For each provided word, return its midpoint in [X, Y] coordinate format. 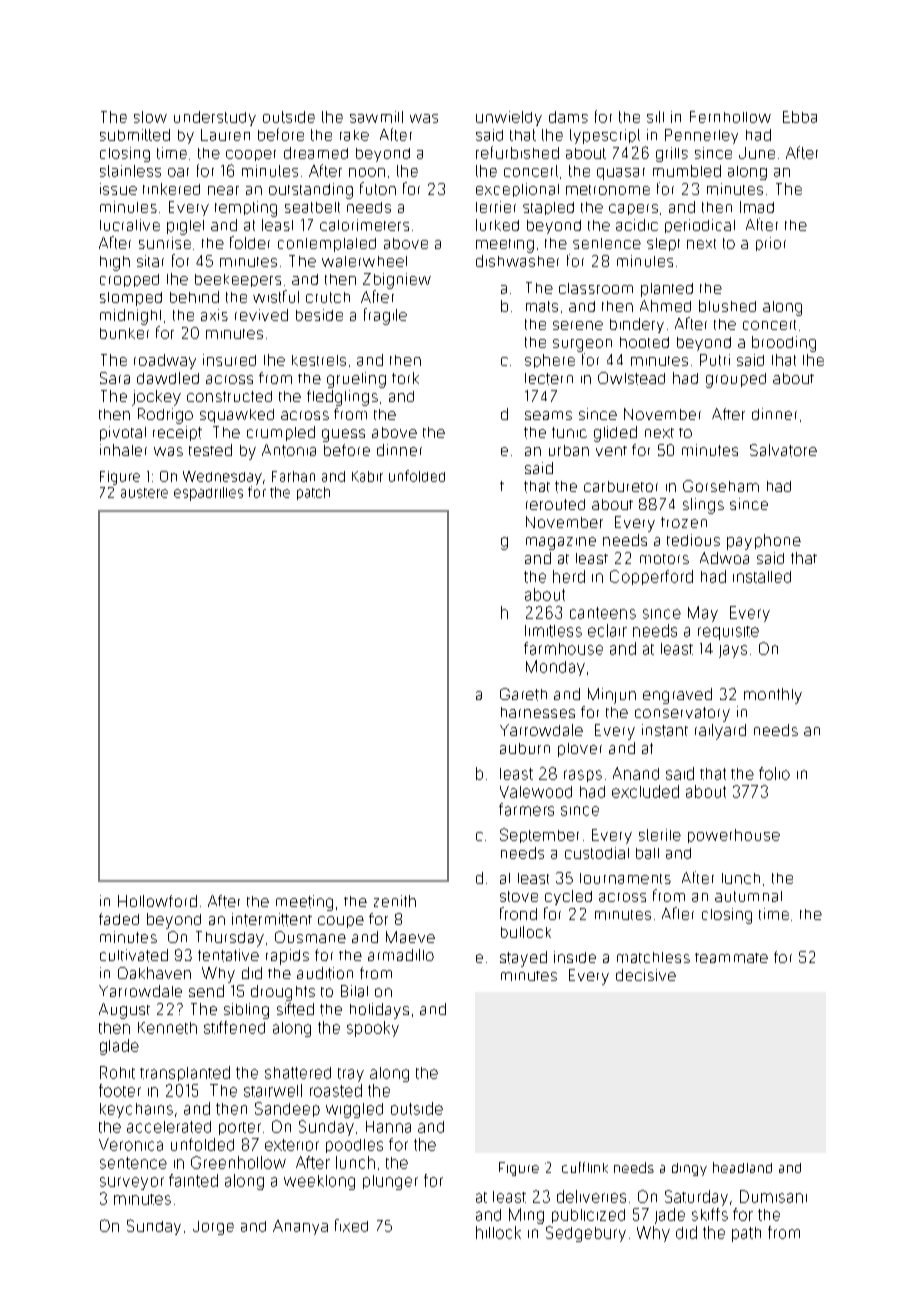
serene [578, 325]
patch [313, 493]
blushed [727, 306]
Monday [555, 668]
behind [194, 297]
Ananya [300, 1227]
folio [774, 773]
